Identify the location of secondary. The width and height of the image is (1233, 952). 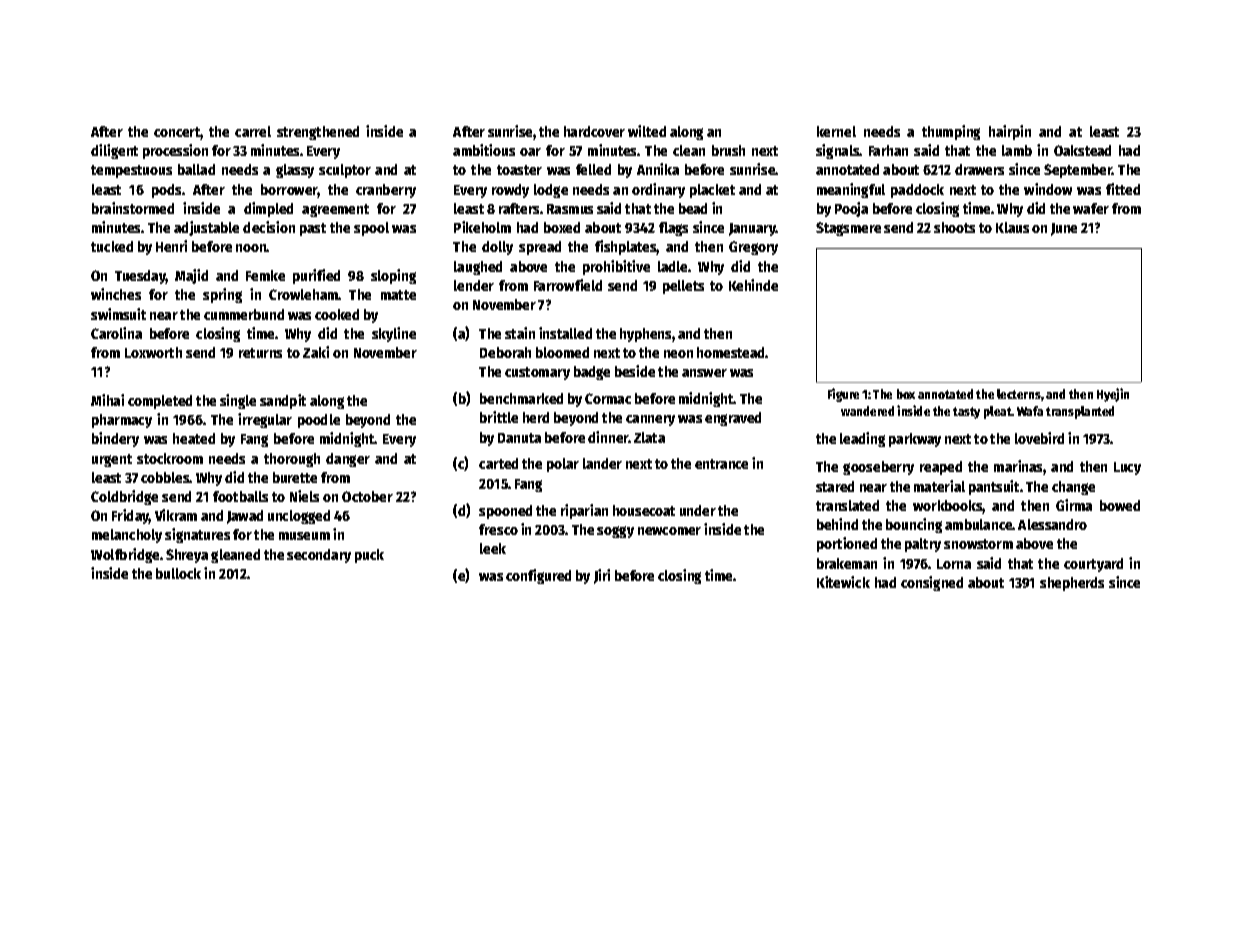
(319, 556).
